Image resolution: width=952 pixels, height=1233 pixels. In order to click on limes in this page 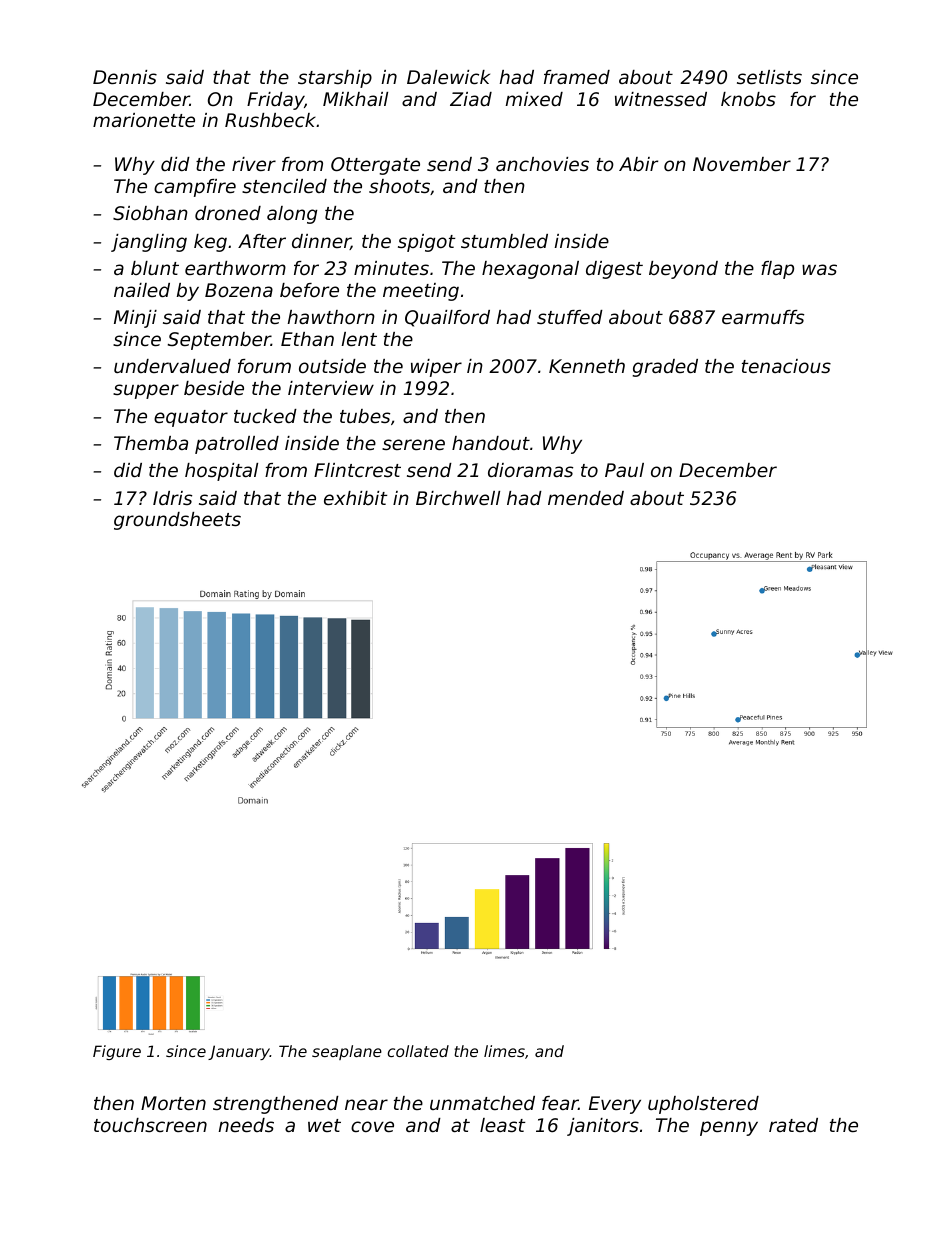, I will do `click(504, 1051)`.
